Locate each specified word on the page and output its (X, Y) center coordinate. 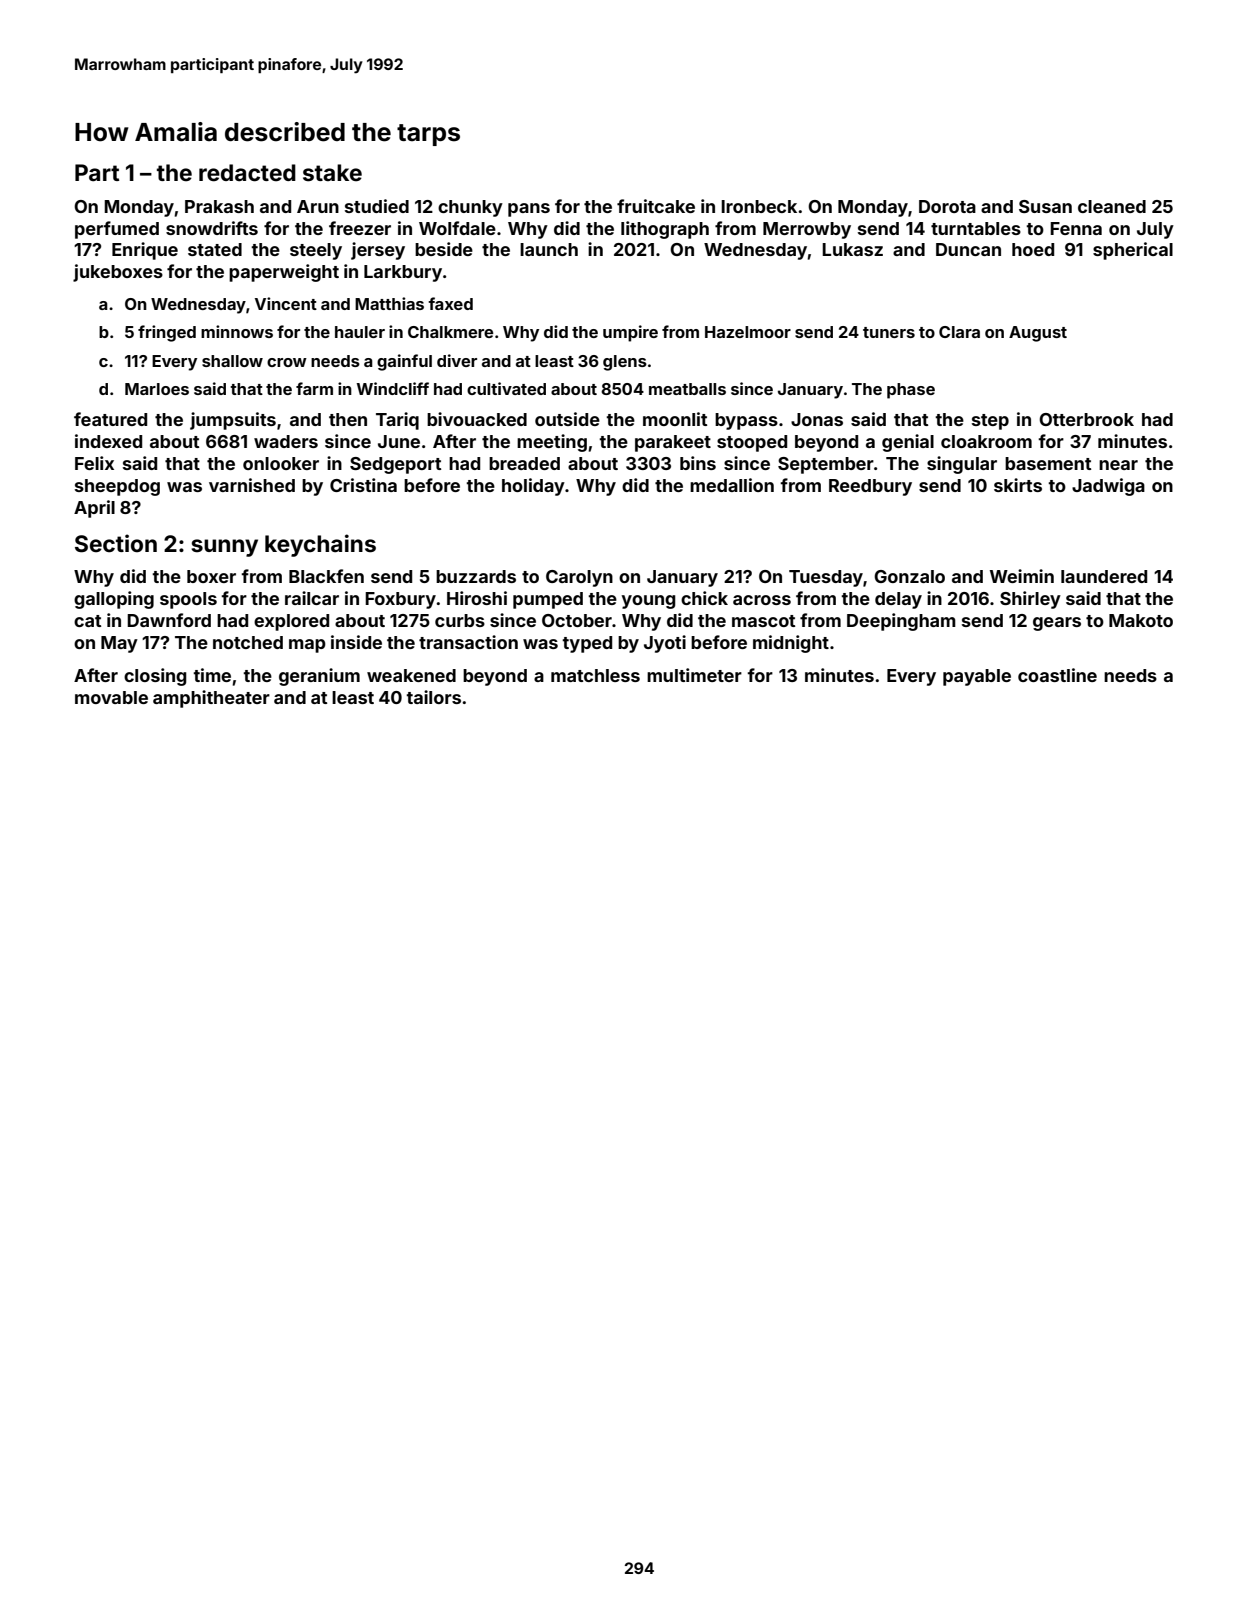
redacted (247, 173)
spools (188, 600)
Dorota (947, 206)
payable (977, 677)
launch (549, 249)
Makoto (1141, 620)
